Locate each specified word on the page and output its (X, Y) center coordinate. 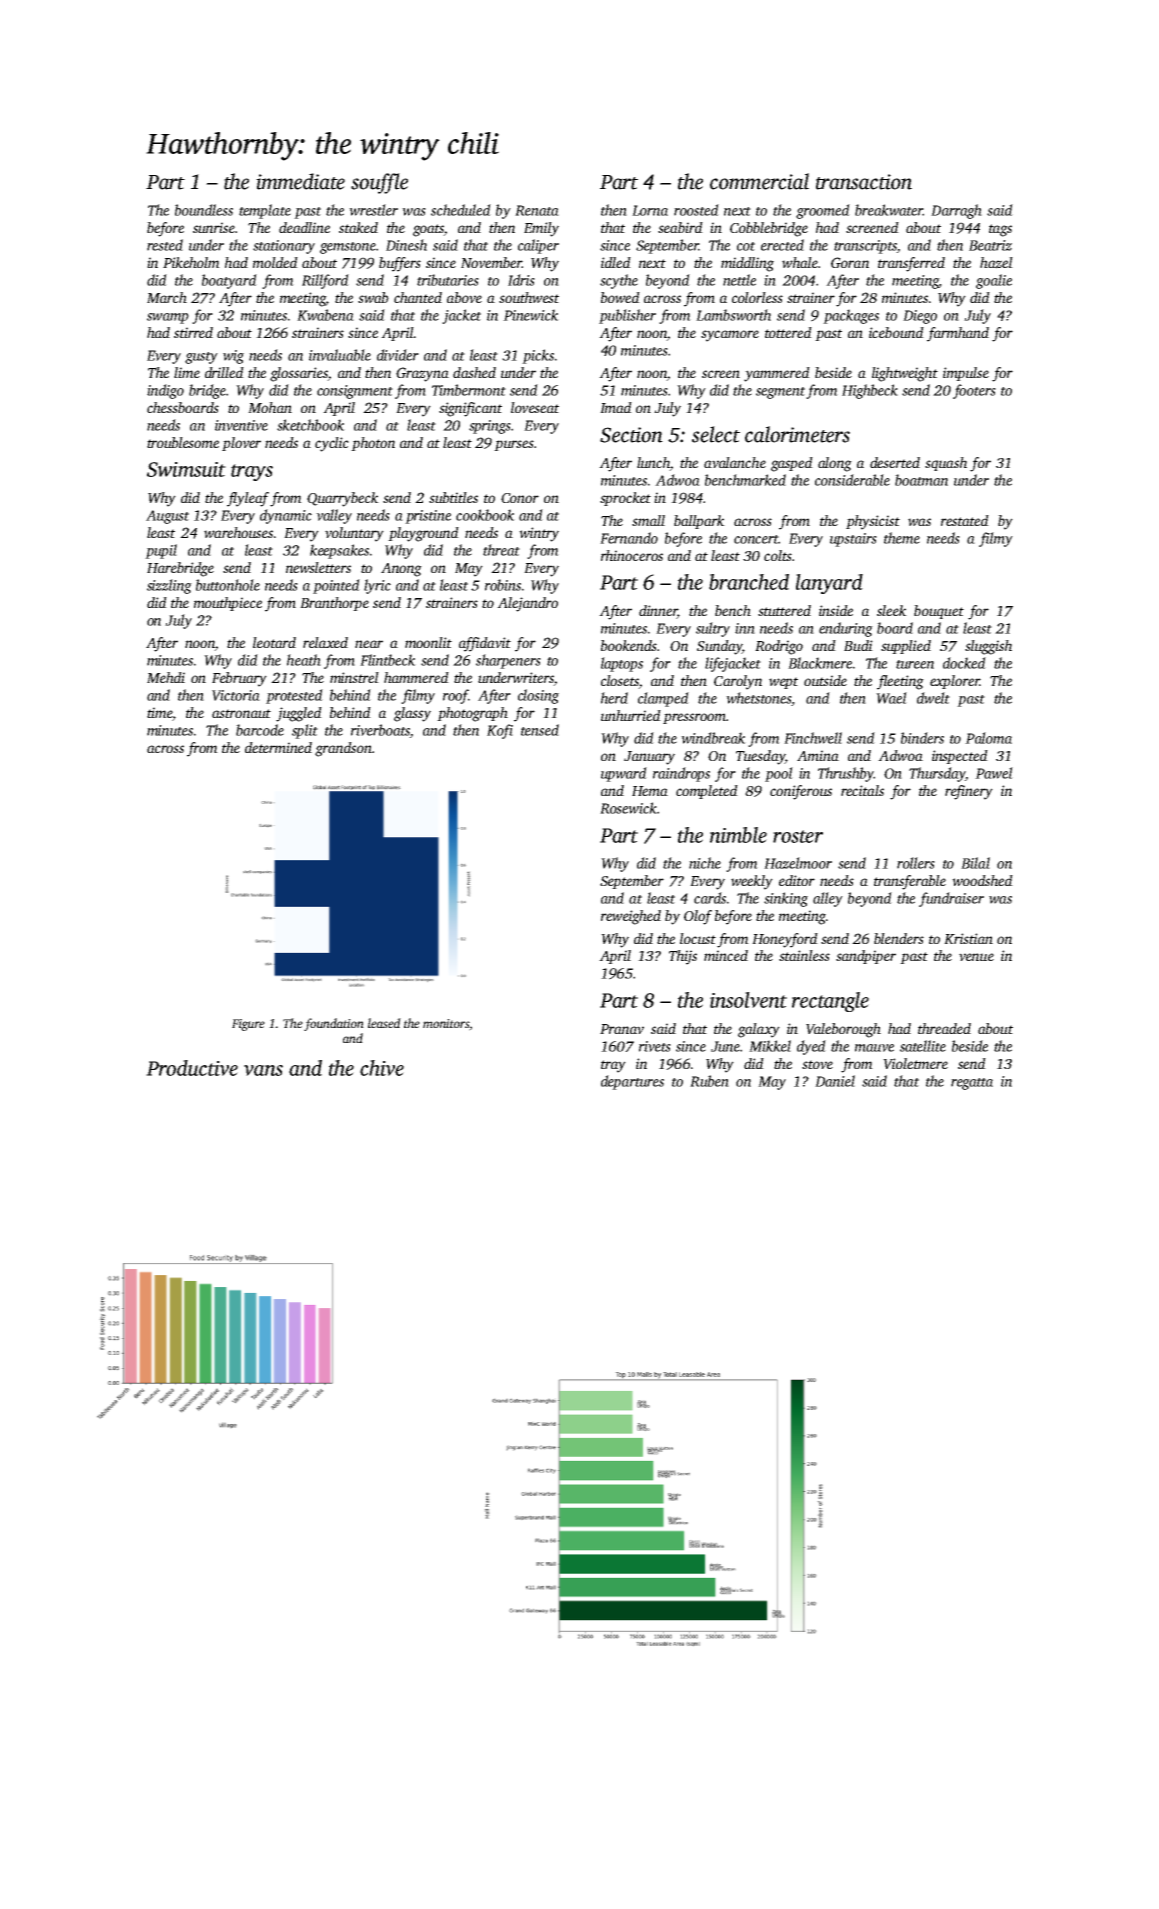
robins (503, 585)
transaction (864, 182)
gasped (792, 464)
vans (263, 1070)
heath (304, 660)
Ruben (709, 1081)
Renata (537, 210)
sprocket (625, 499)
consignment (355, 392)
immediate (300, 181)
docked (964, 663)
